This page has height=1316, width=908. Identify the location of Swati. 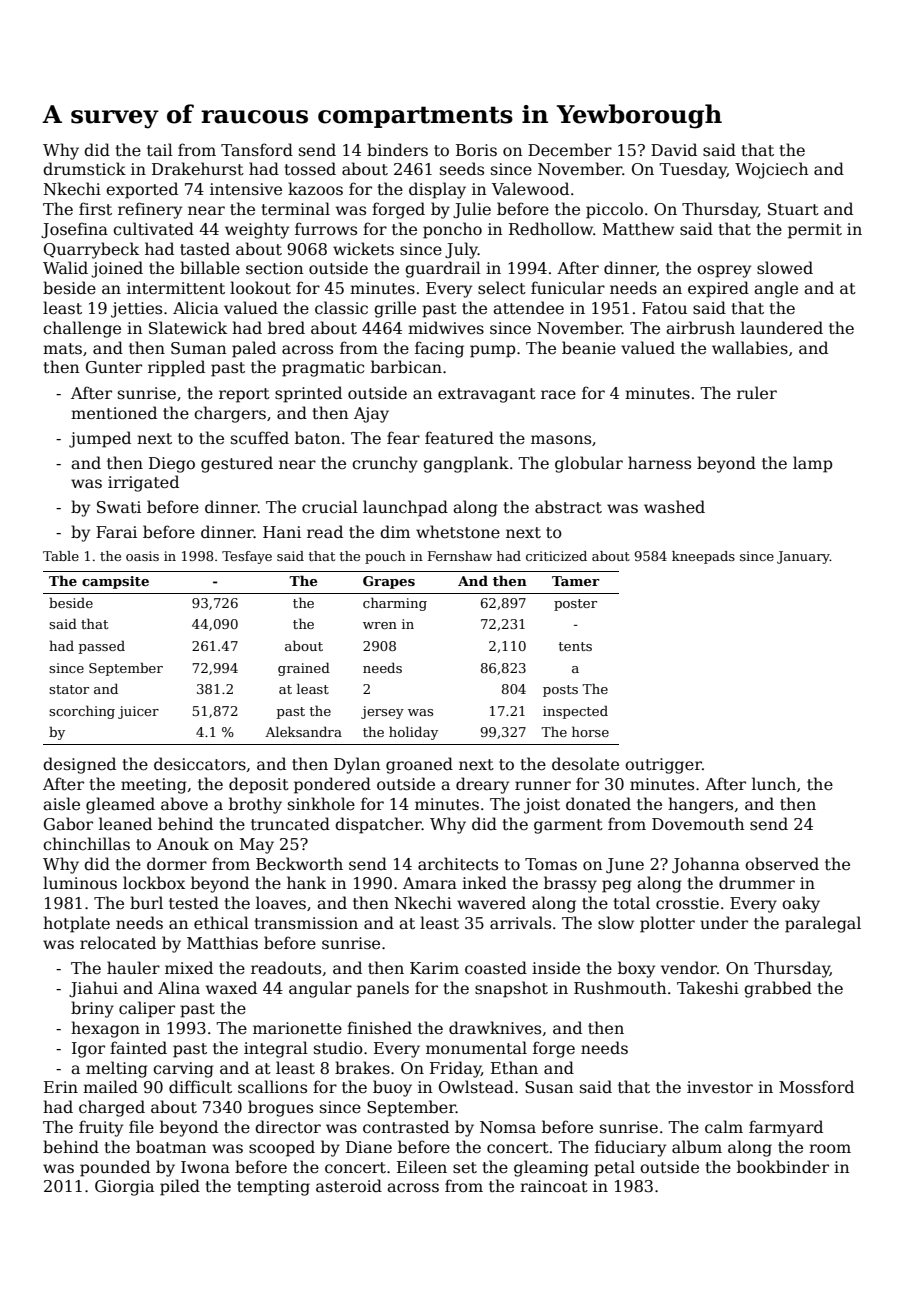
(119, 507).
